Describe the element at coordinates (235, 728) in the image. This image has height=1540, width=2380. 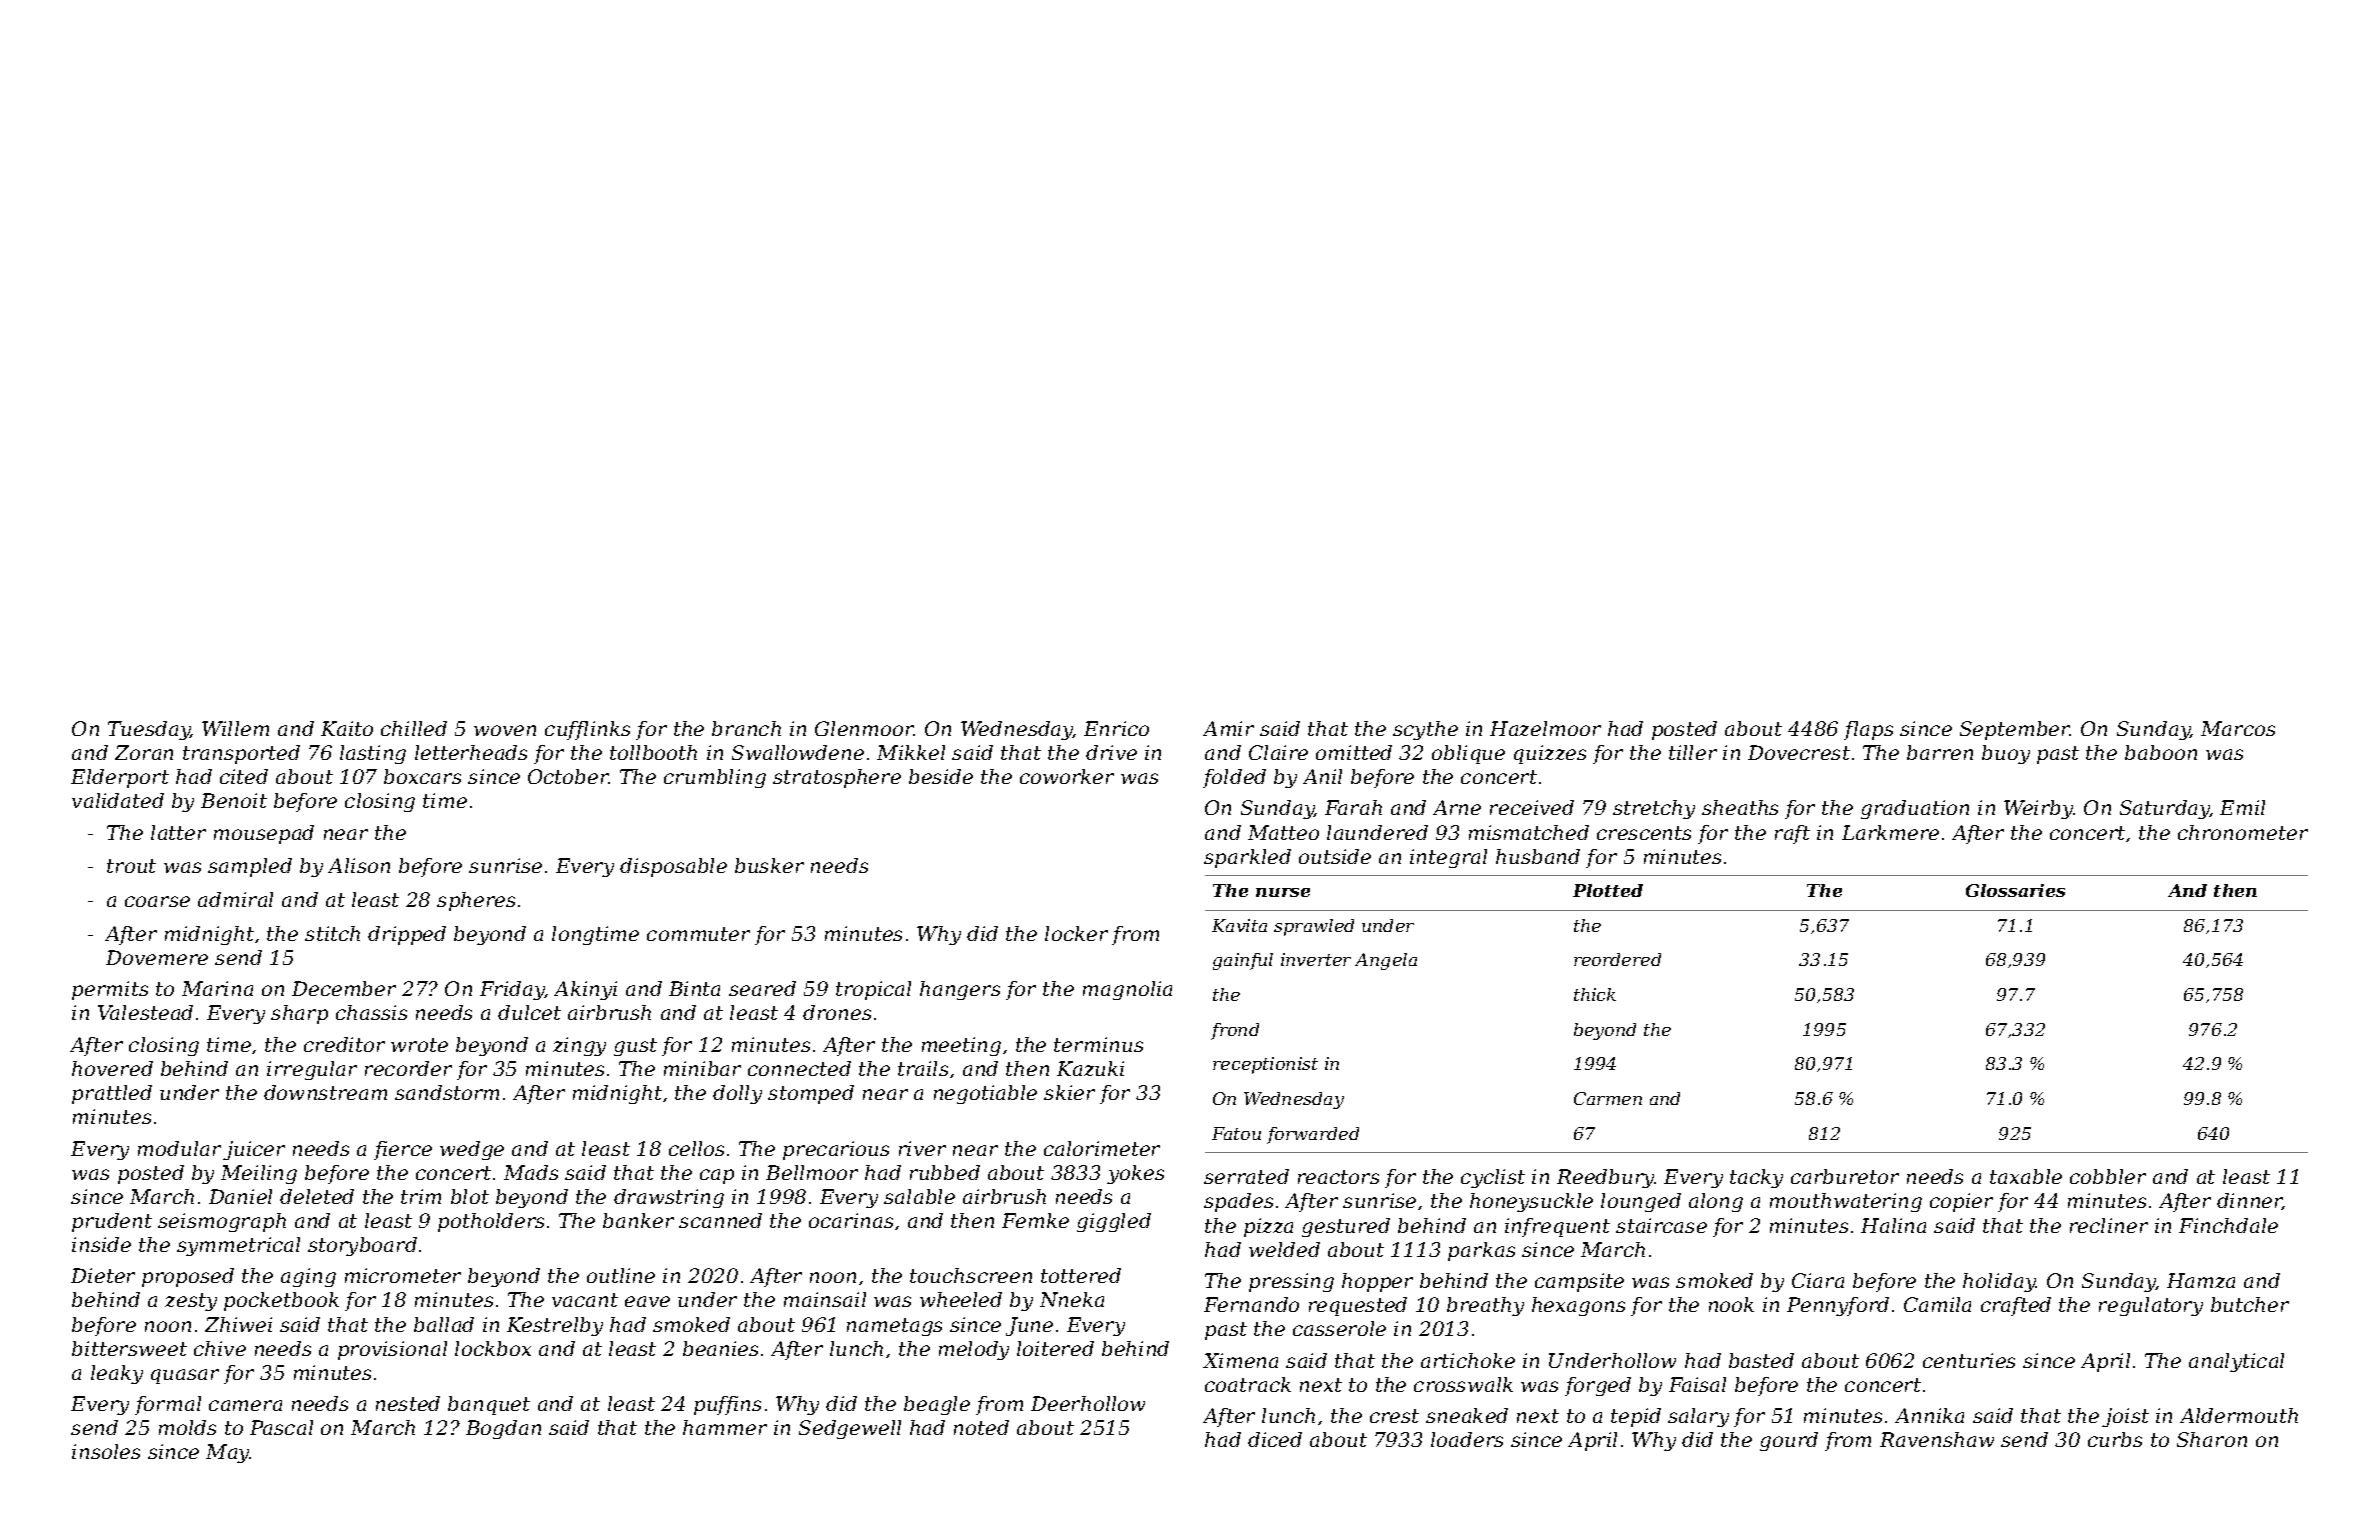
I see `Willem` at that location.
